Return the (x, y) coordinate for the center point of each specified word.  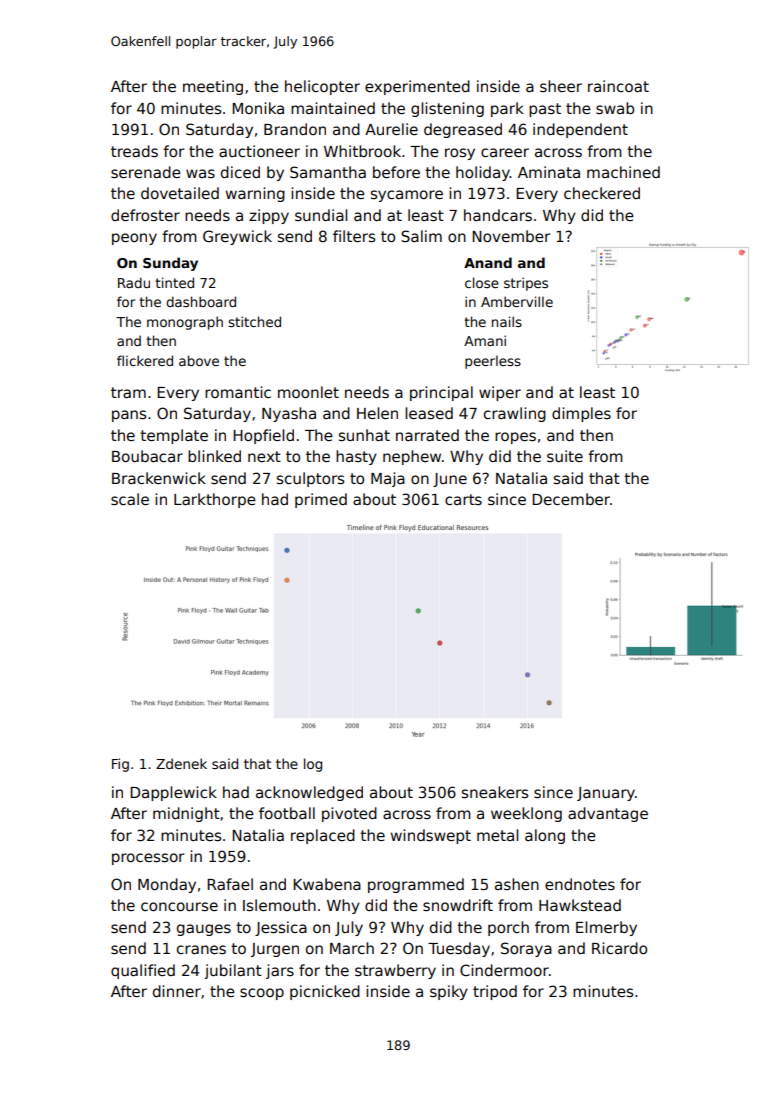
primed (321, 500)
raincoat (618, 86)
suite (565, 456)
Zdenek (181, 763)
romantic (238, 392)
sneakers (495, 792)
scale (130, 499)
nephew (412, 457)
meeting (213, 87)
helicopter (322, 87)
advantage (608, 814)
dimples (581, 414)
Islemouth (279, 905)
